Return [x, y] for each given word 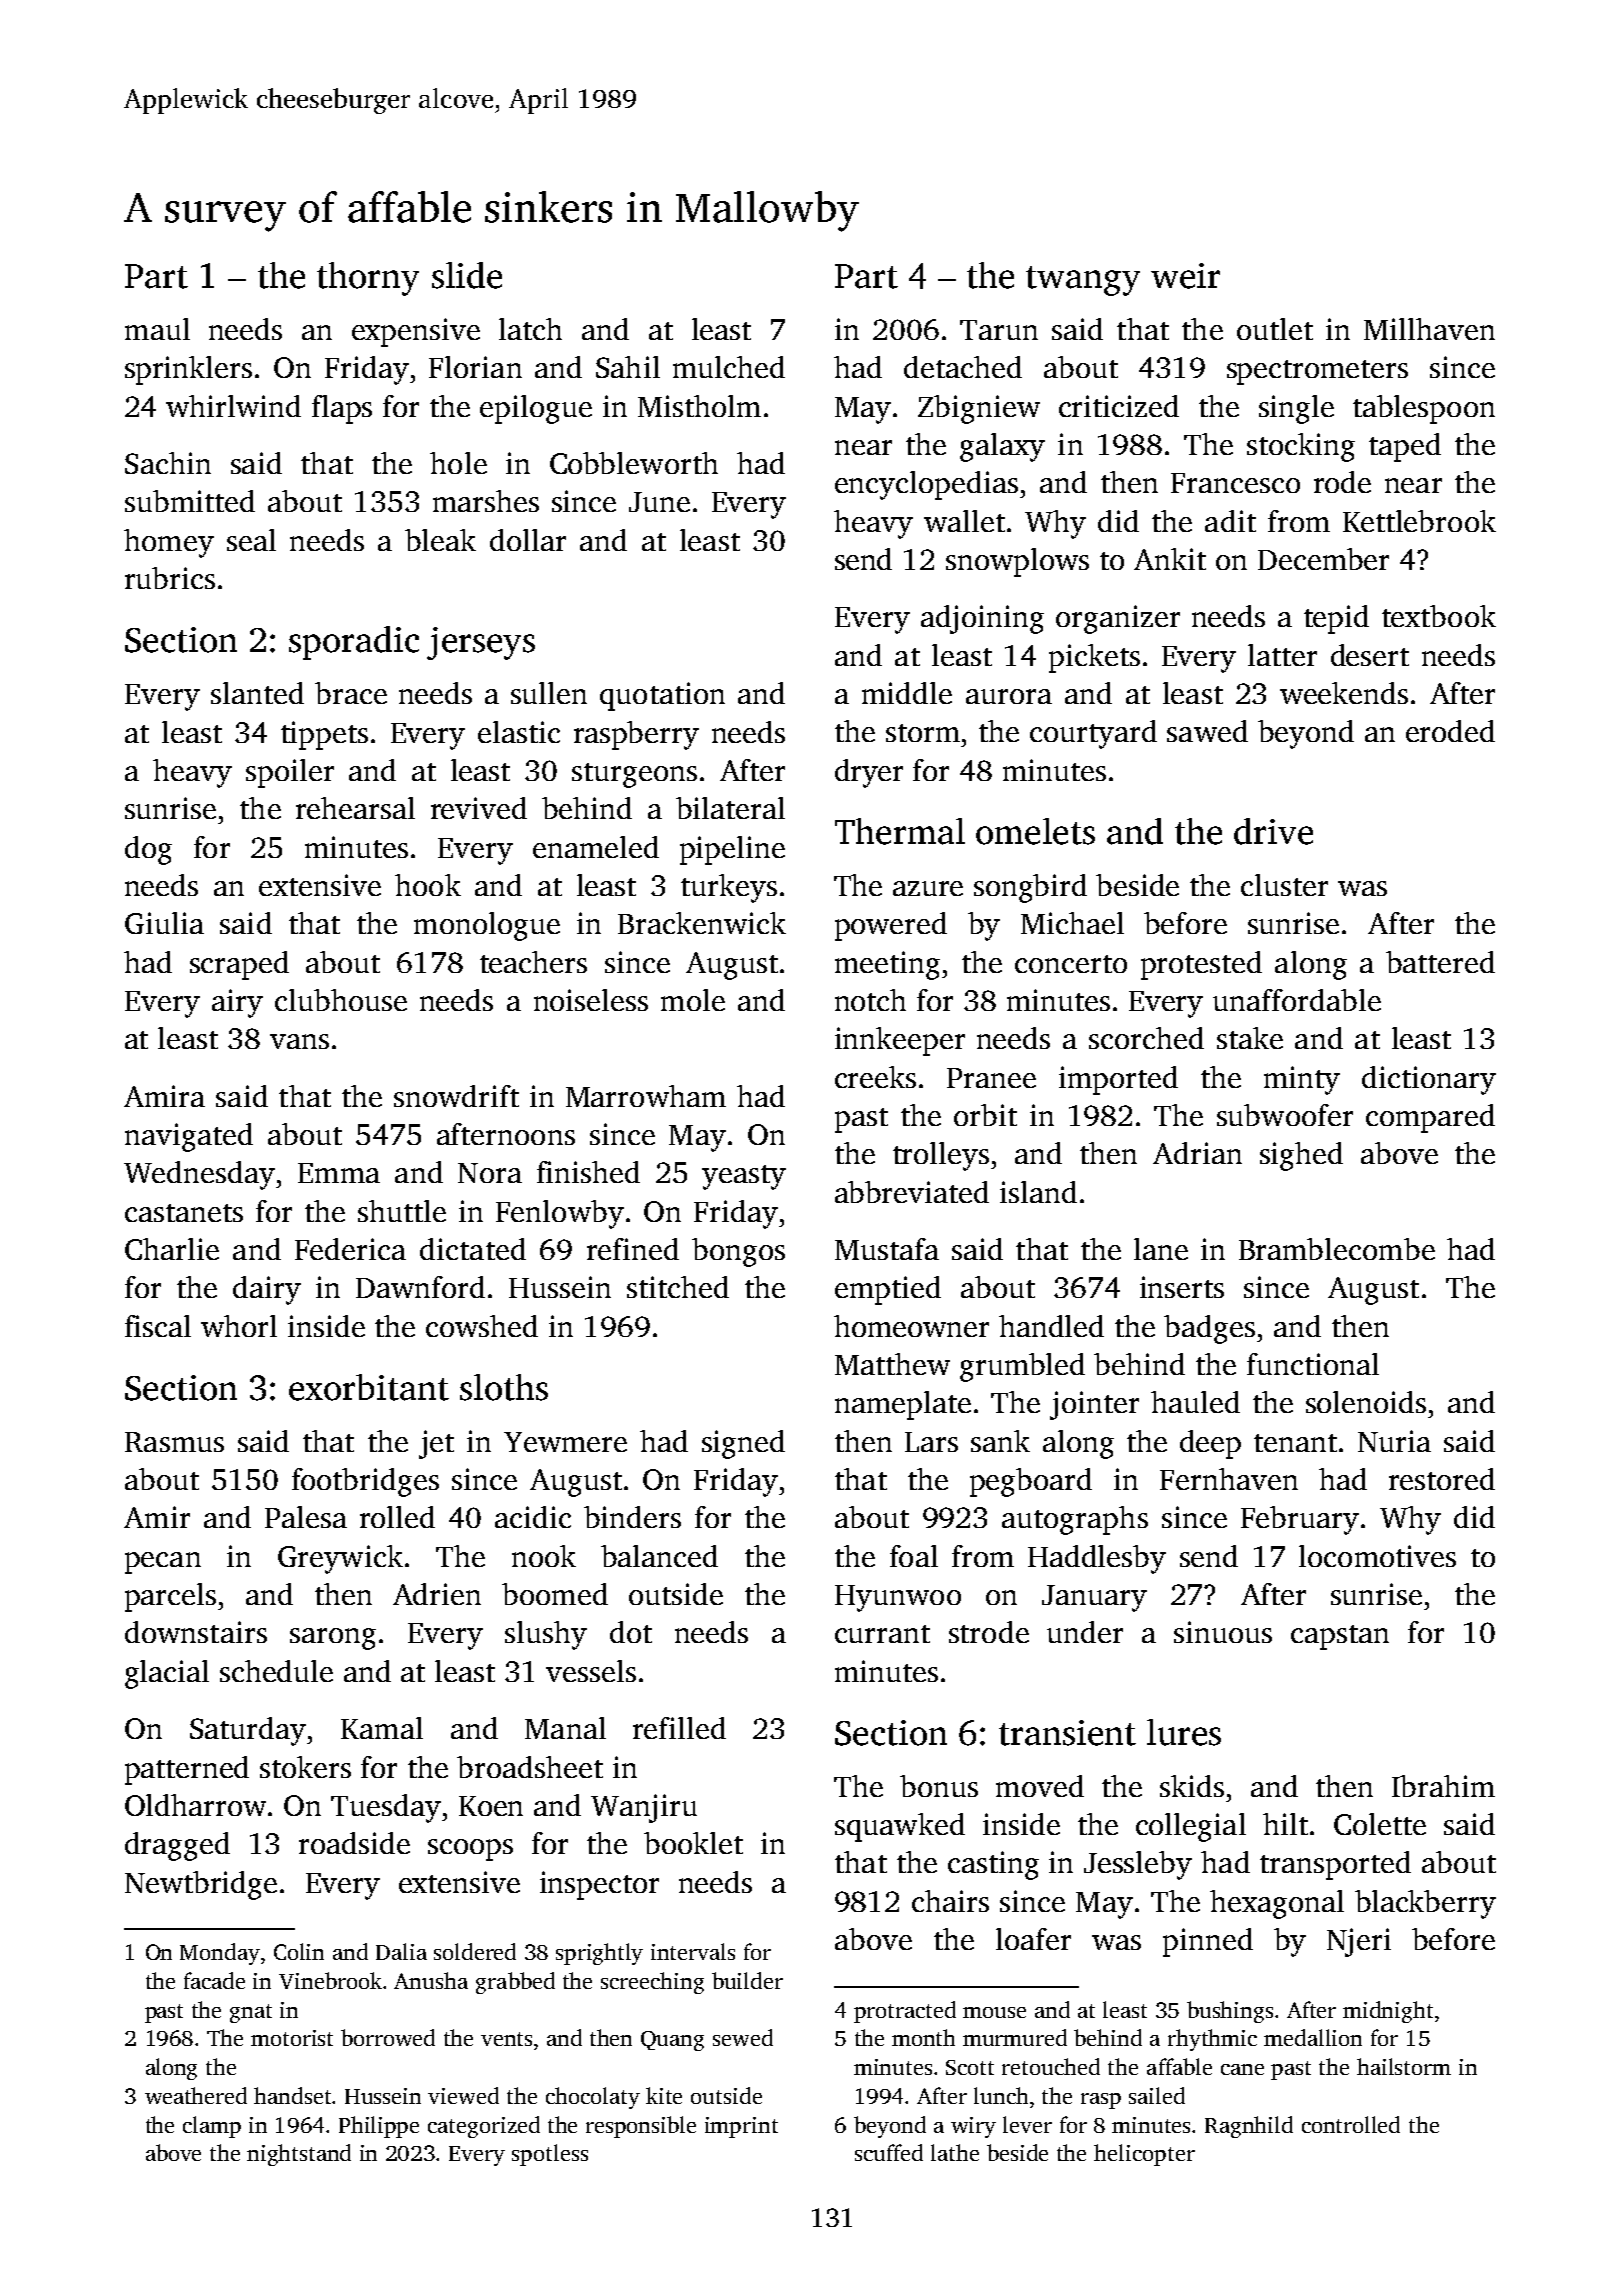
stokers [305, 1767]
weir [1185, 276]
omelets [1035, 831]
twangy [1083, 281]
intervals [693, 1951]
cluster [1284, 885]
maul [157, 329]
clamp [212, 2127]
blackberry [1425, 1904]
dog [148, 850]
